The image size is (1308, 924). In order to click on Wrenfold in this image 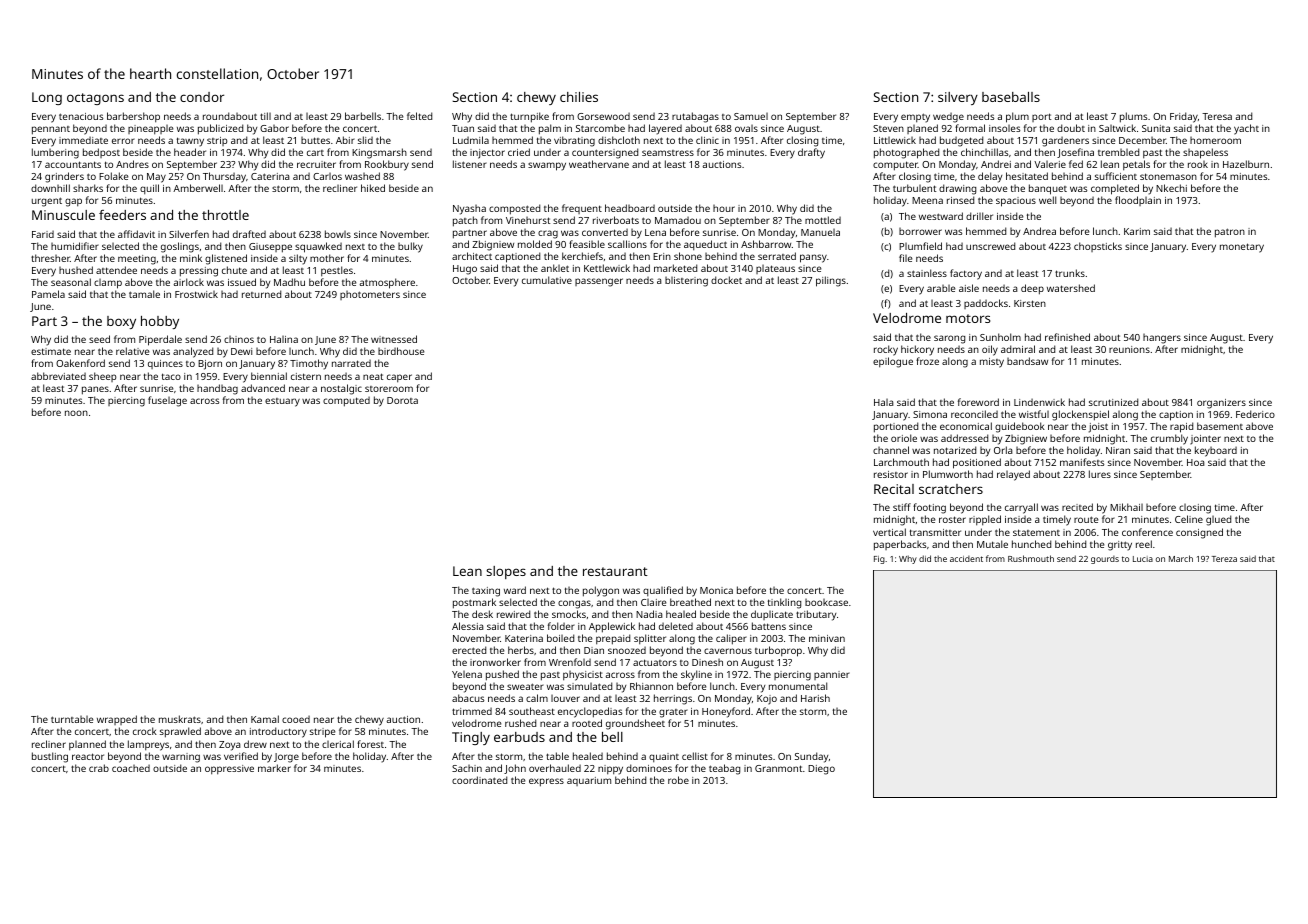, I will do `click(570, 662)`.
